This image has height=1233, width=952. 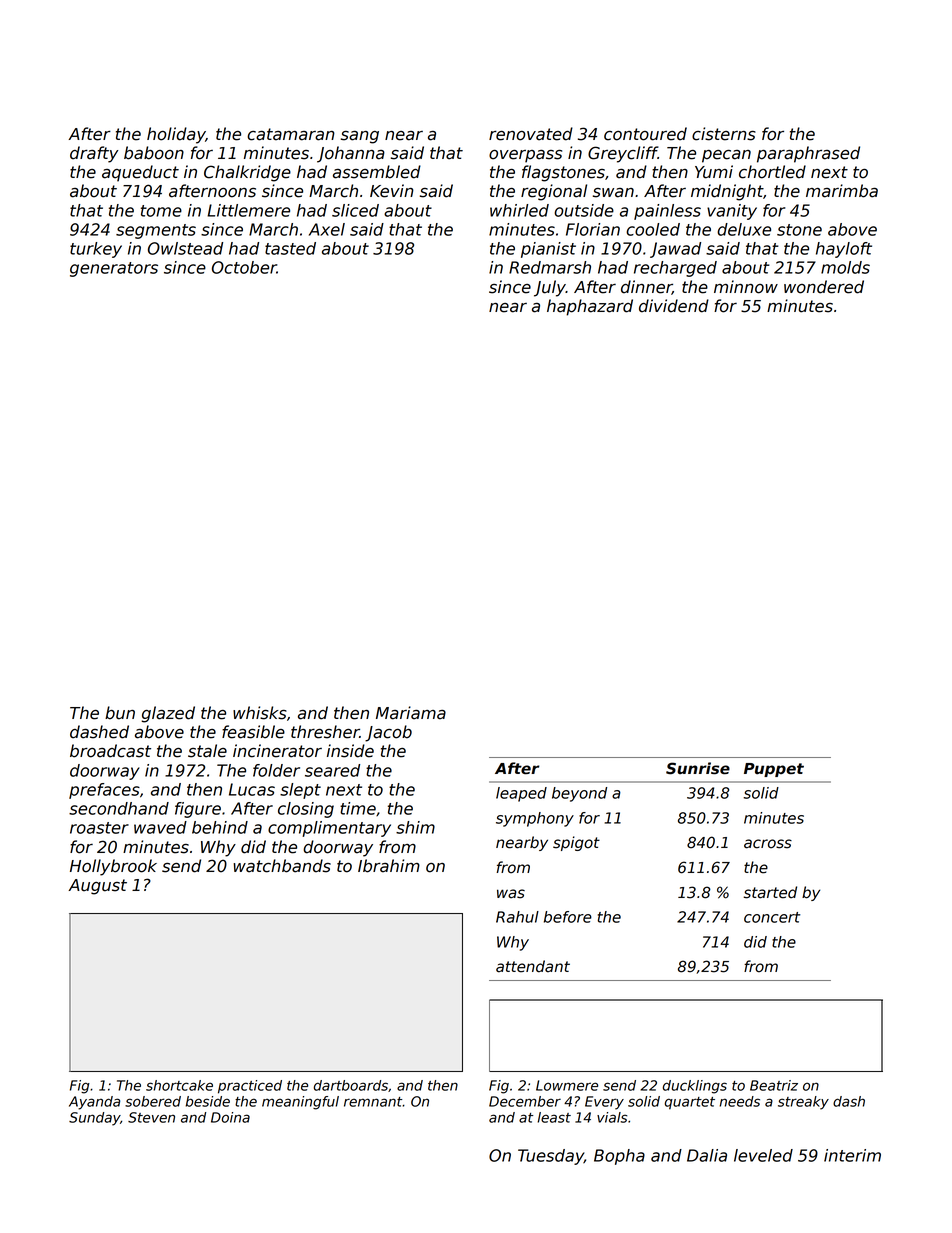 What do you see at coordinates (768, 844) in the image?
I see `across` at bounding box center [768, 844].
